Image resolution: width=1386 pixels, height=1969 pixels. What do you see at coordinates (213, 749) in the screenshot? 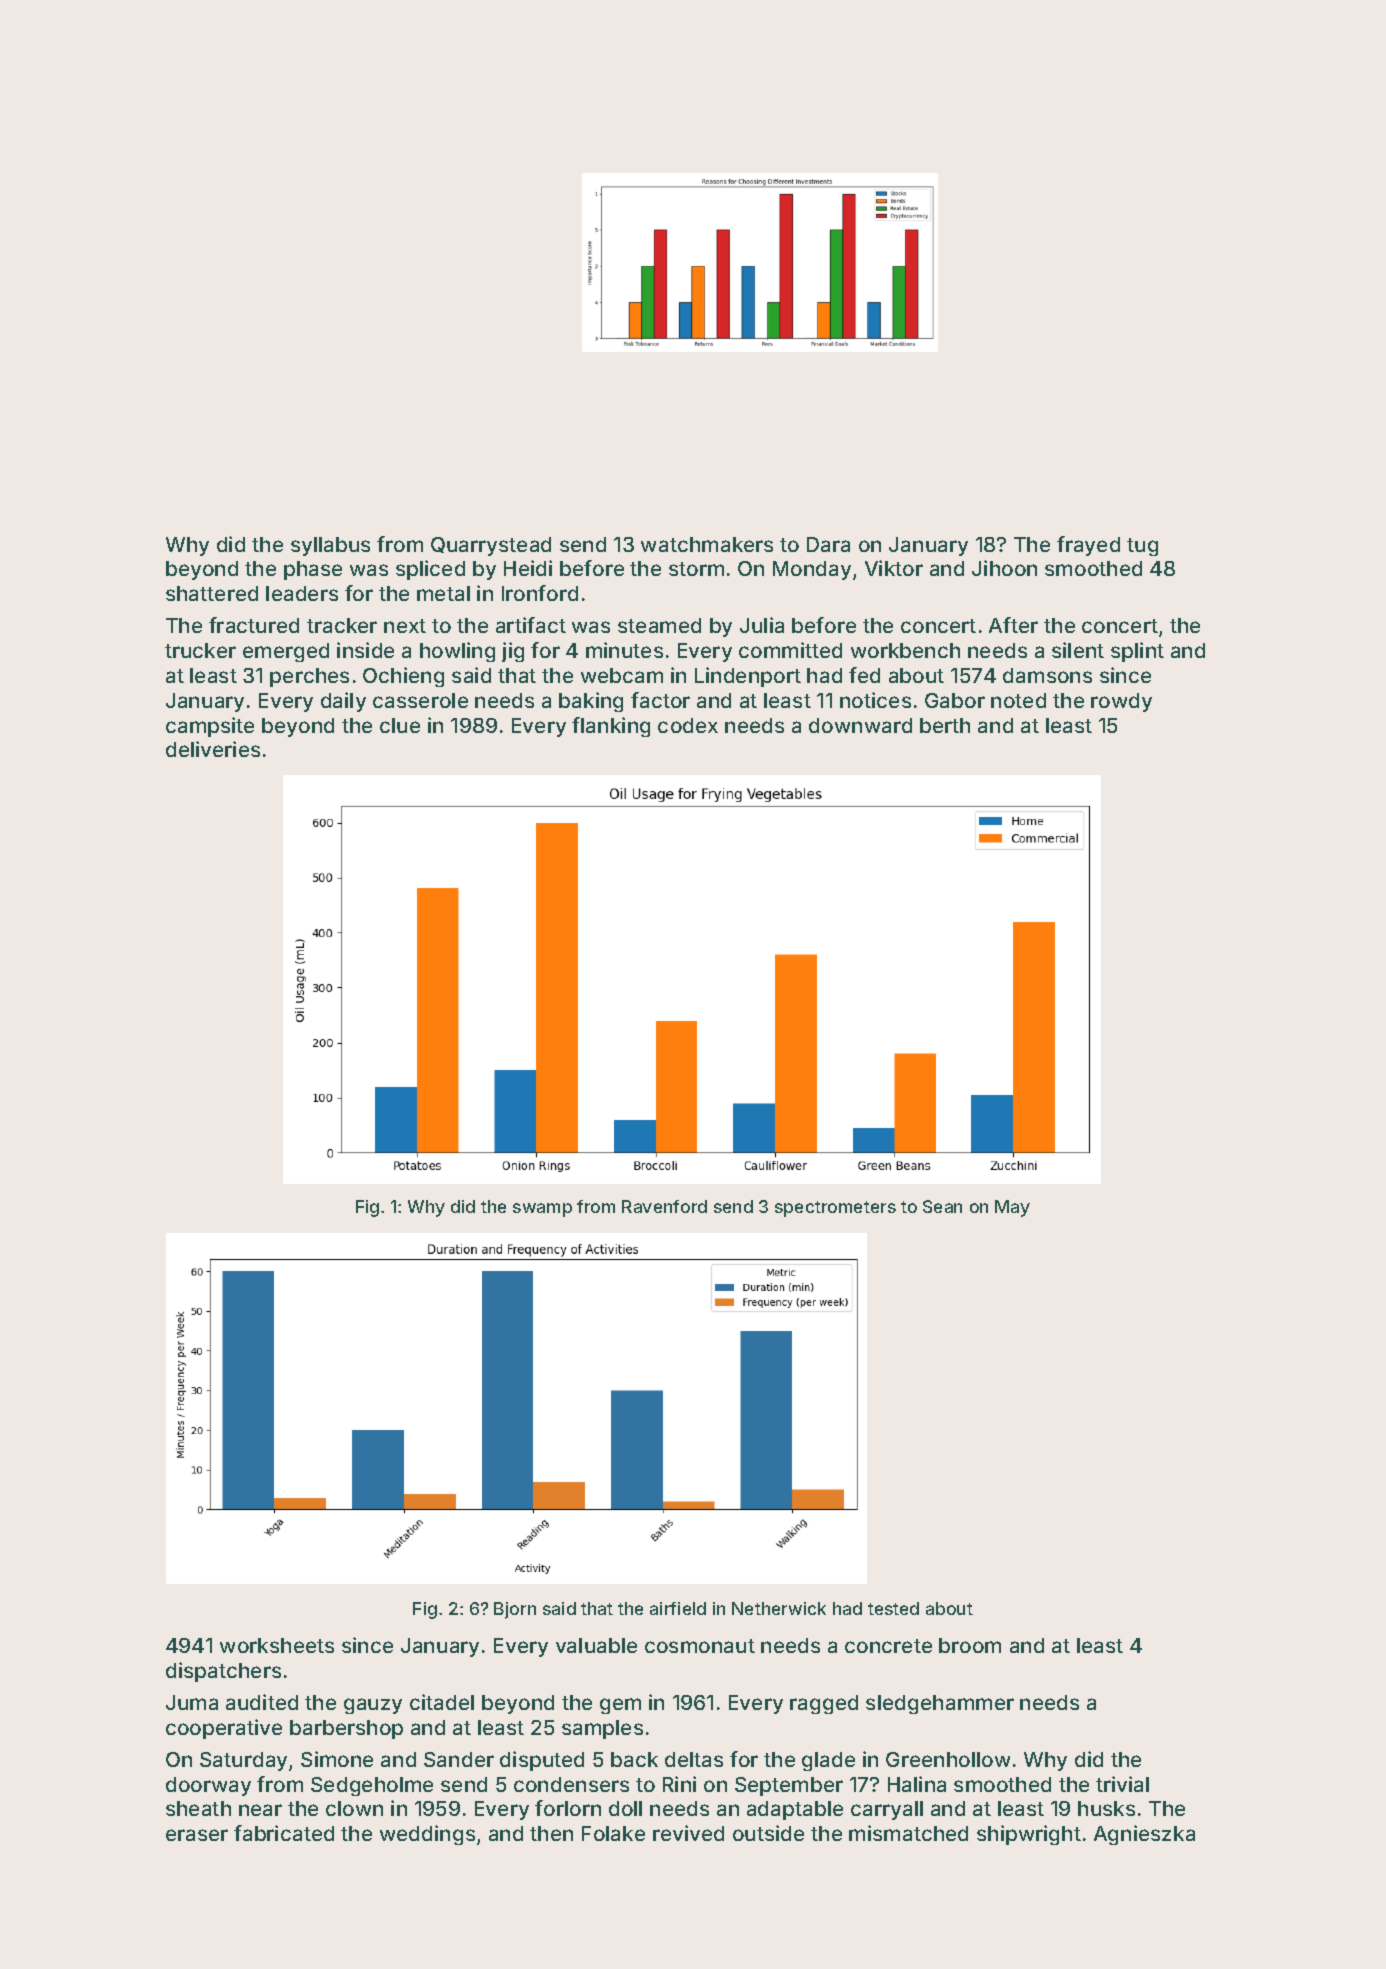
I see `deliveries` at bounding box center [213, 749].
